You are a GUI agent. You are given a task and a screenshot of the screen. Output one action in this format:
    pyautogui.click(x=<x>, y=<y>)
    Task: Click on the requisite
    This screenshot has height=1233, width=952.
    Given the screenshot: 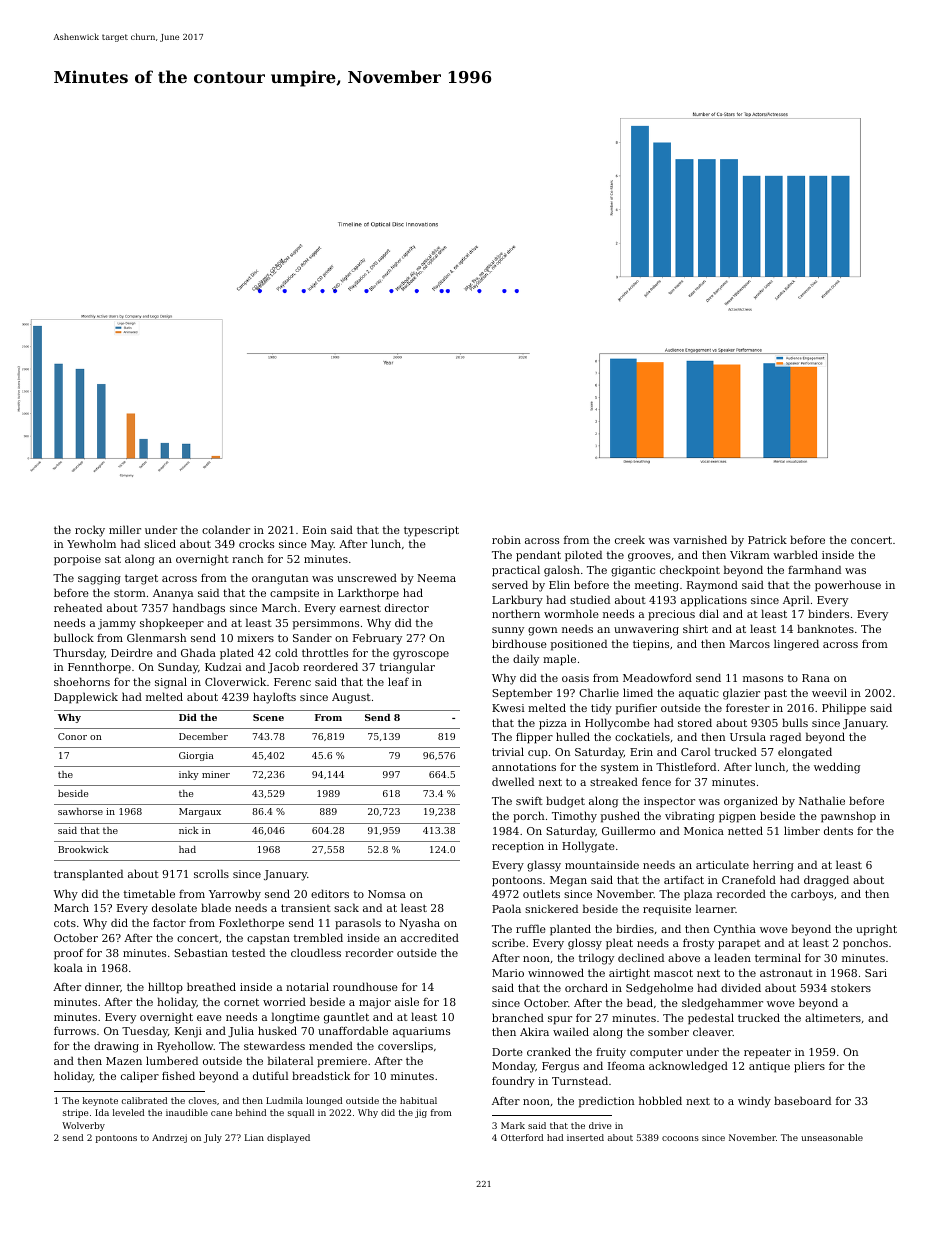 What is the action you would take?
    pyautogui.click(x=667, y=910)
